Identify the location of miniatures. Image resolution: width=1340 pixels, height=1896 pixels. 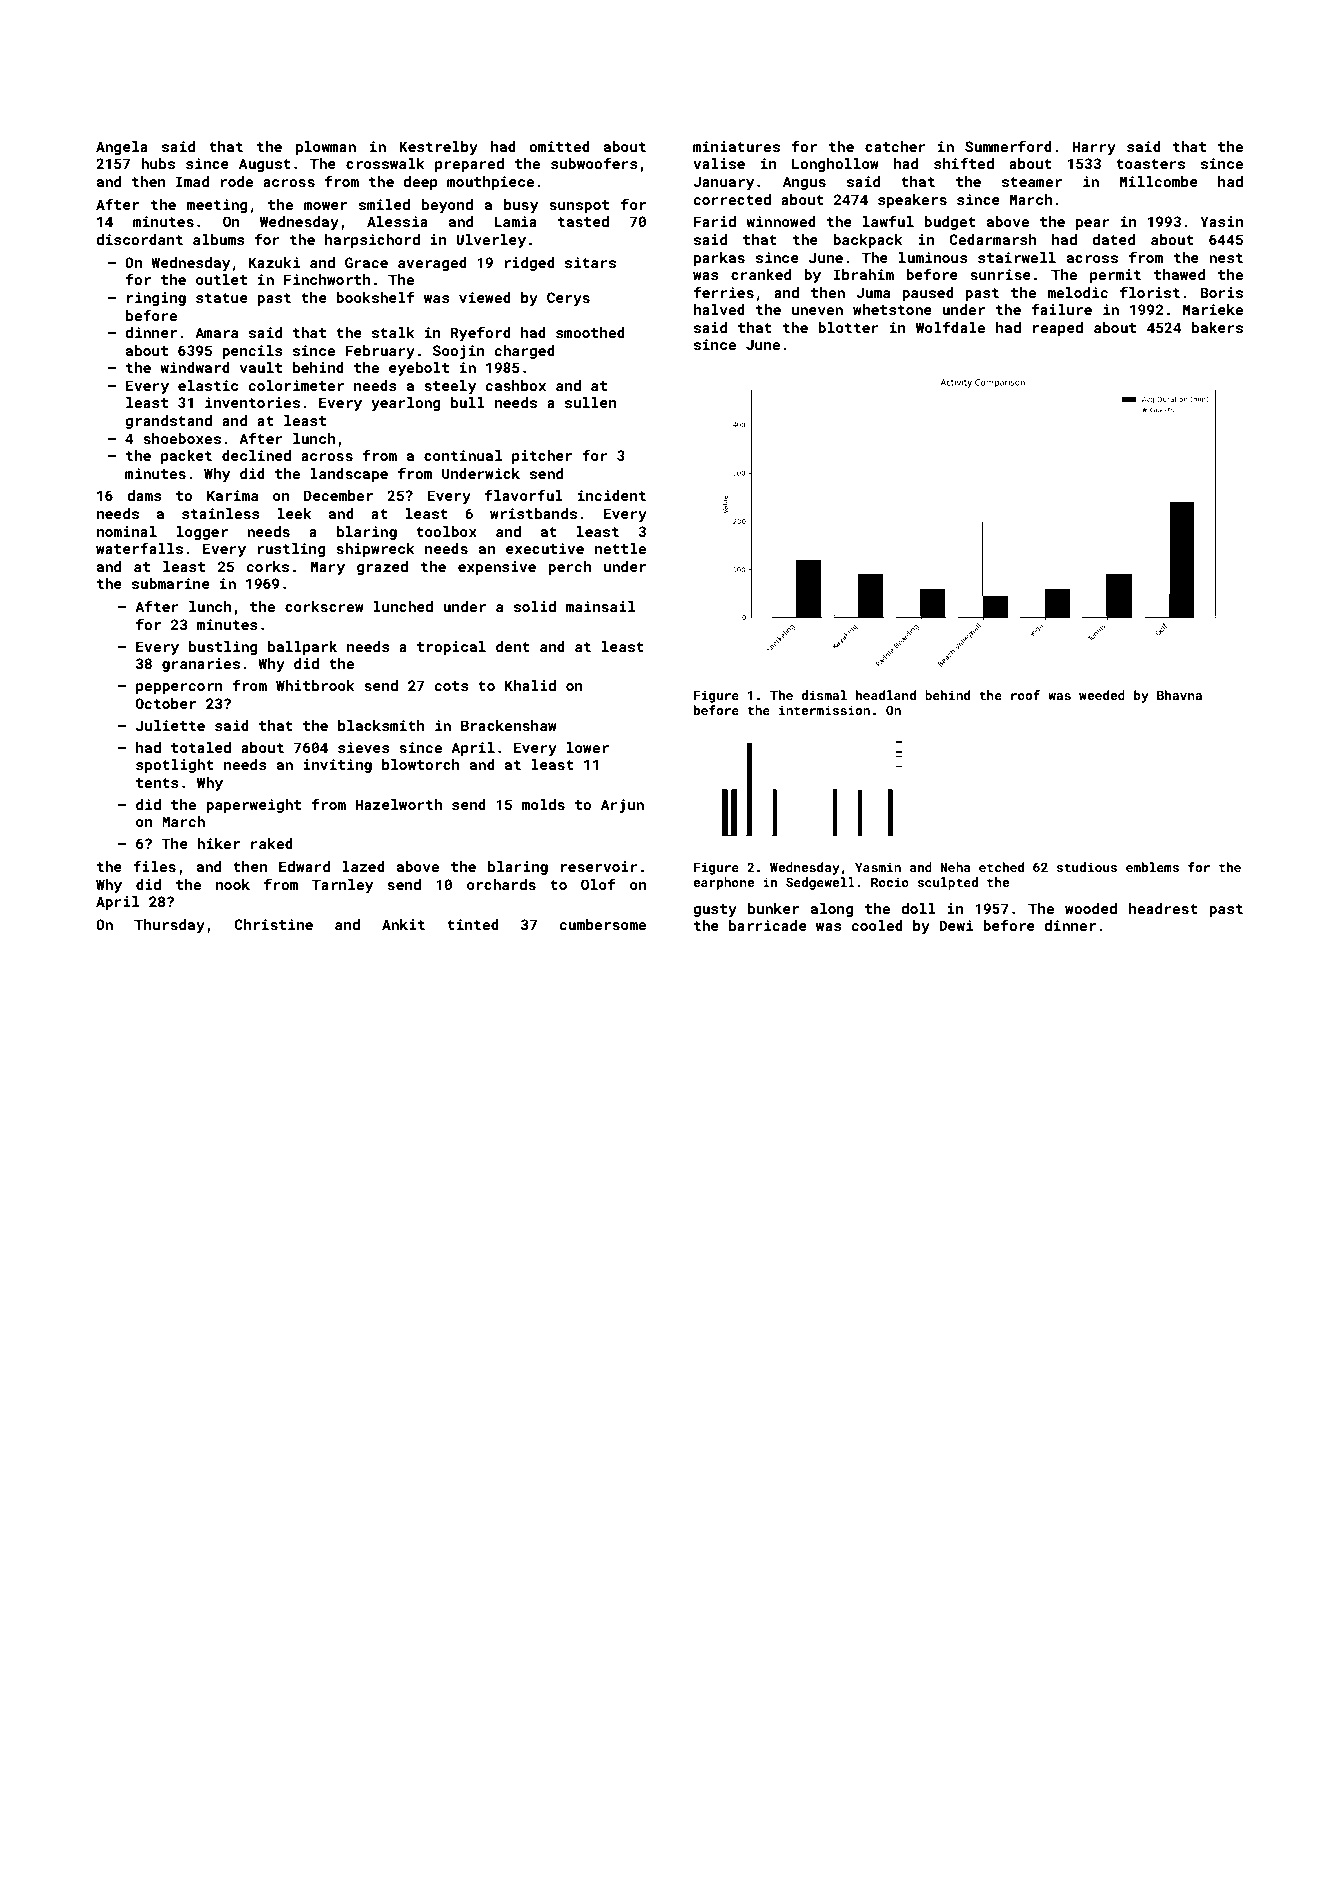
(736, 146).
